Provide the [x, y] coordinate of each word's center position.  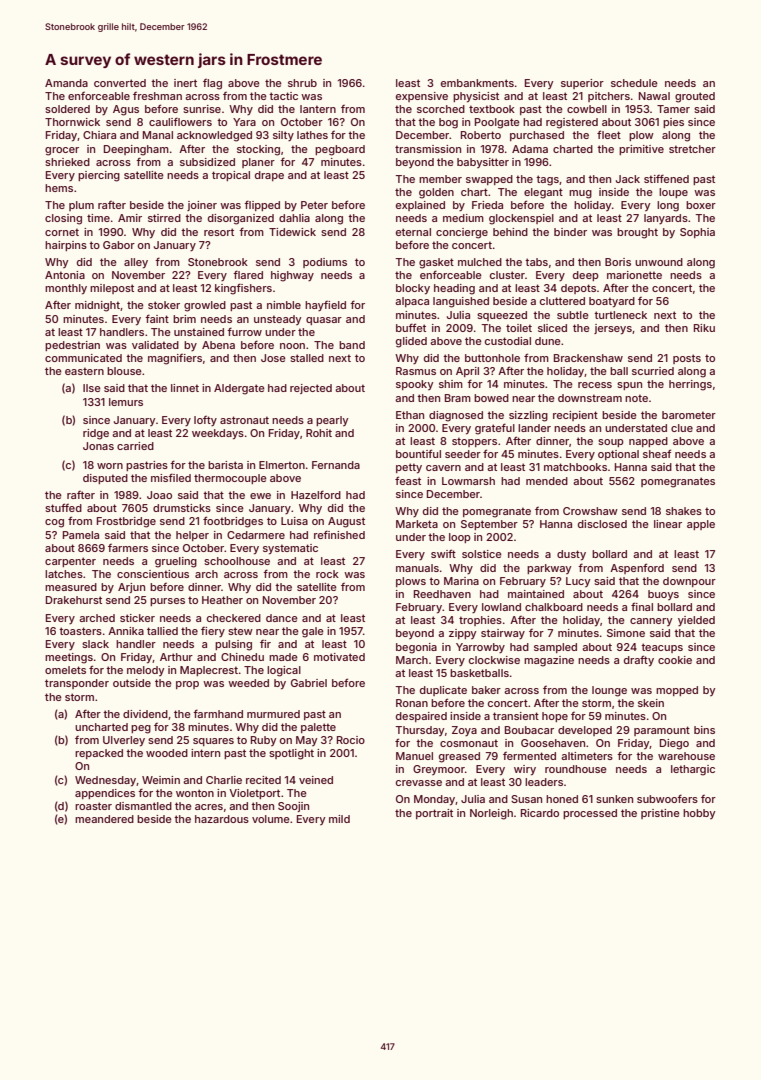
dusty [571, 555]
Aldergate [239, 389]
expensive [422, 97]
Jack [628, 179]
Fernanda [336, 465]
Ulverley [124, 741]
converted [120, 83]
